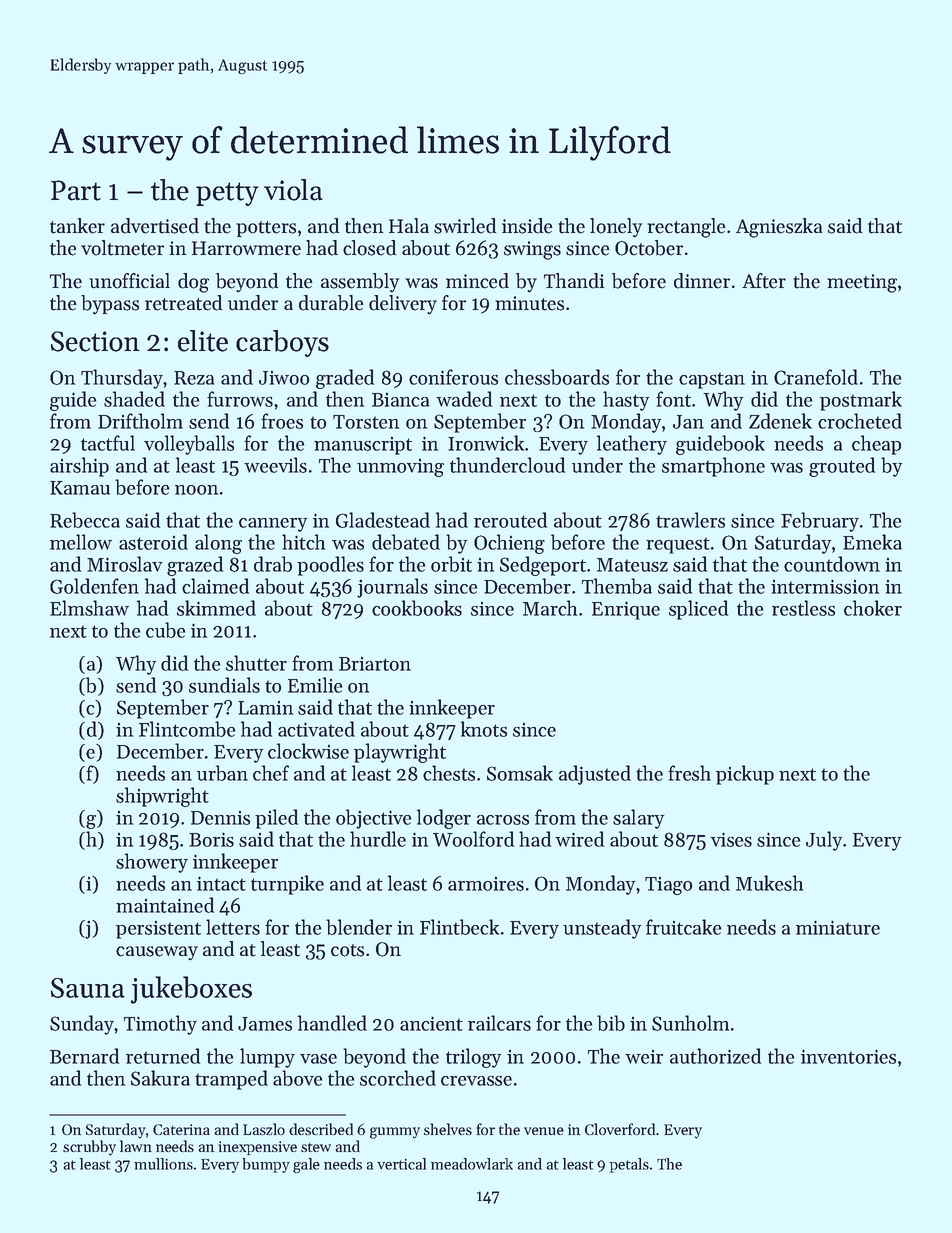  What do you see at coordinates (400, 753) in the document?
I see `playwright` at bounding box center [400, 753].
